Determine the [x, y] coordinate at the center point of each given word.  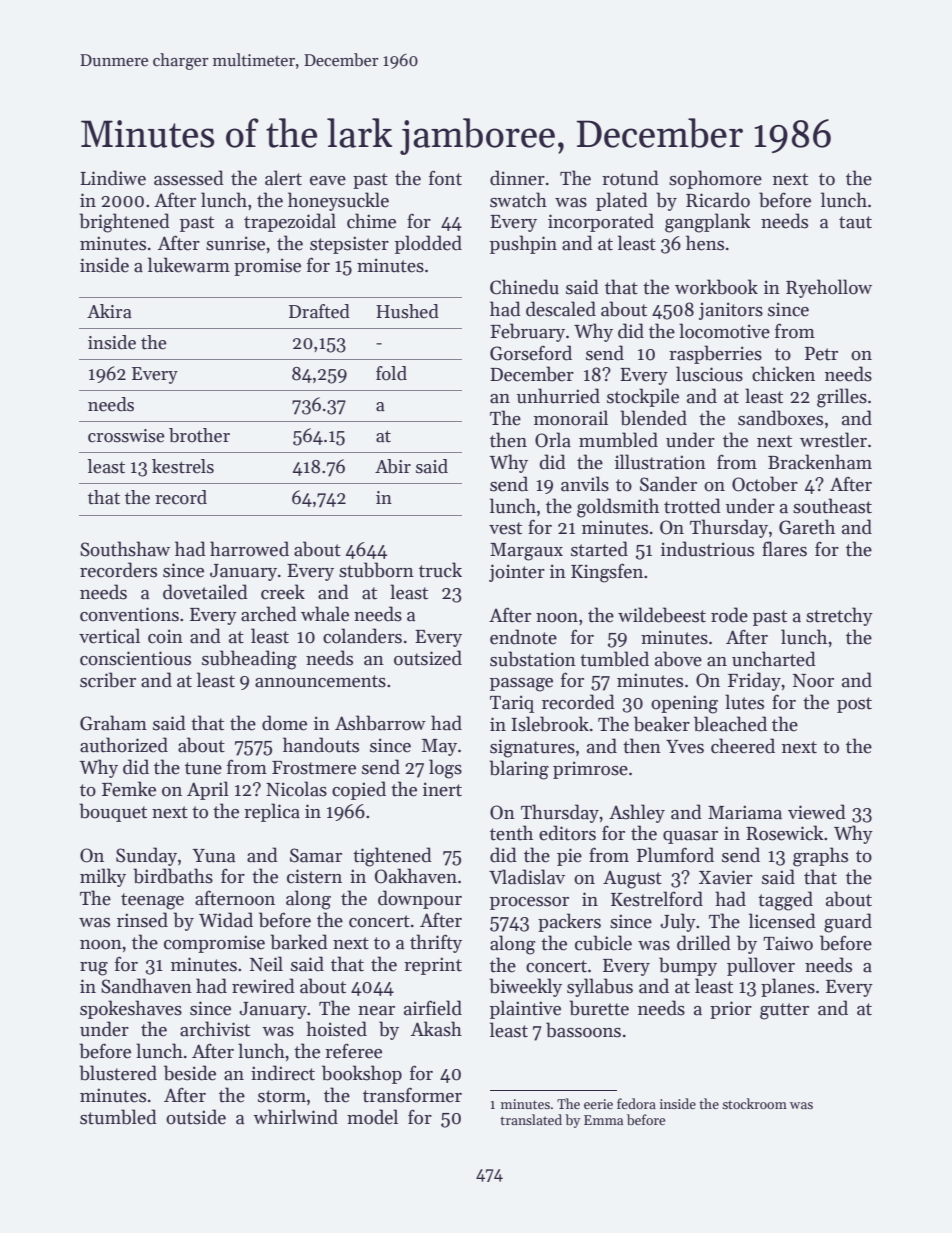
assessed [189, 178]
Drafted [319, 311]
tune [203, 768]
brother [199, 435]
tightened [392, 857]
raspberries [715, 354]
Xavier [726, 877]
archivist [215, 1029]
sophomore [715, 179]
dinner [517, 178]
